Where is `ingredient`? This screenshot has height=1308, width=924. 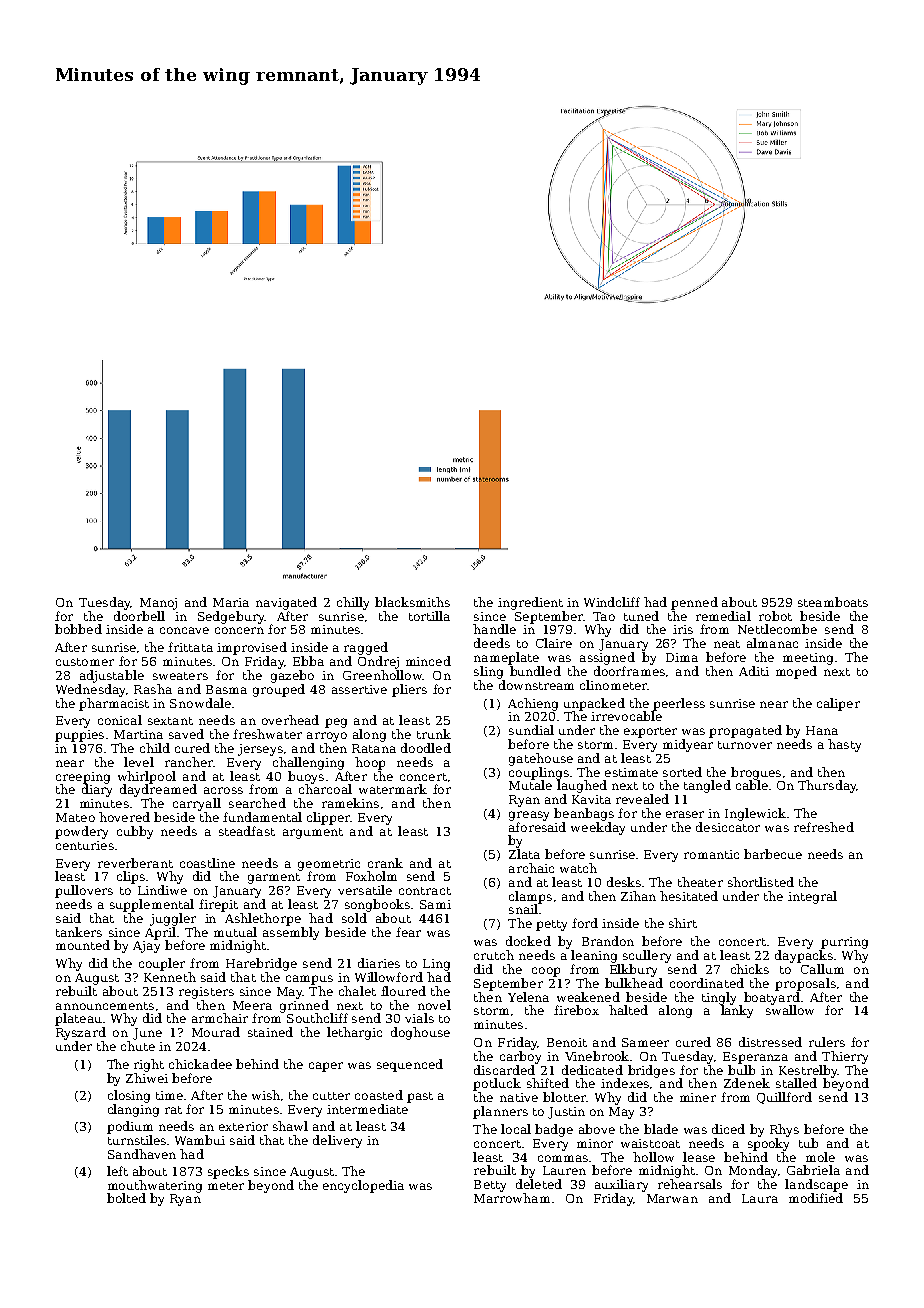
ingredient is located at coordinates (530, 603).
